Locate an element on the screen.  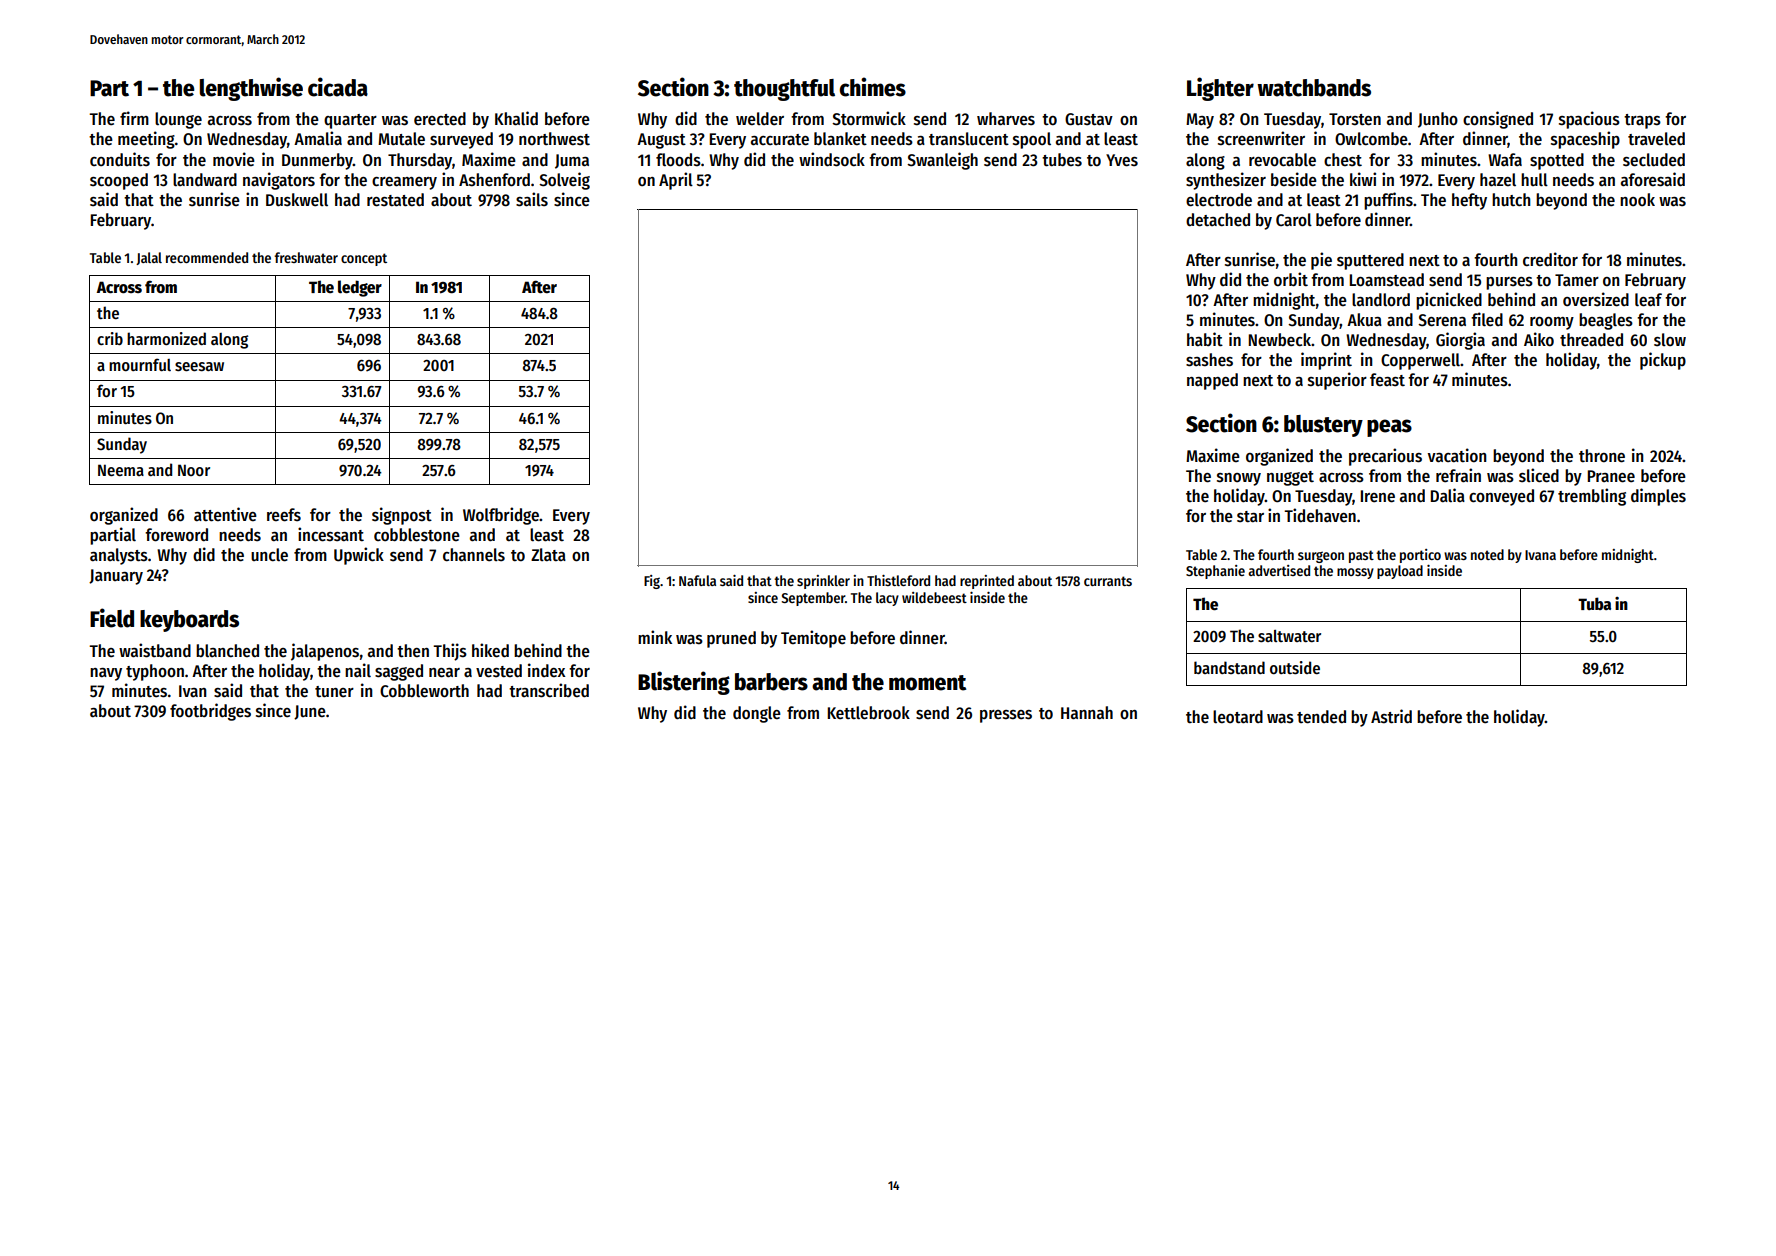
ledger is located at coordinates (360, 288).
